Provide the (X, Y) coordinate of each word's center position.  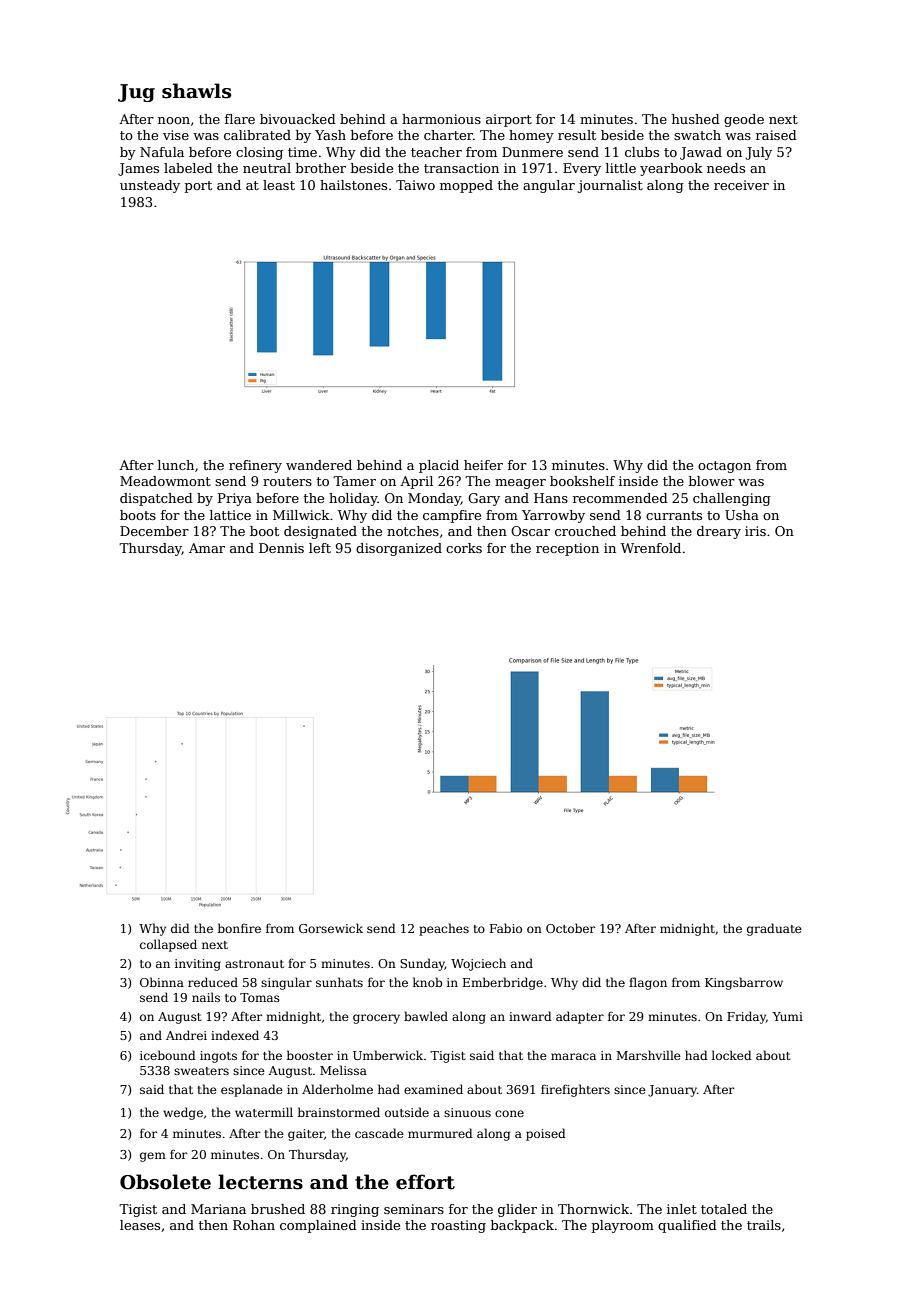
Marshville (648, 1055)
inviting (198, 965)
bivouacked (298, 119)
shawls (196, 91)
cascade (379, 1133)
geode (744, 120)
